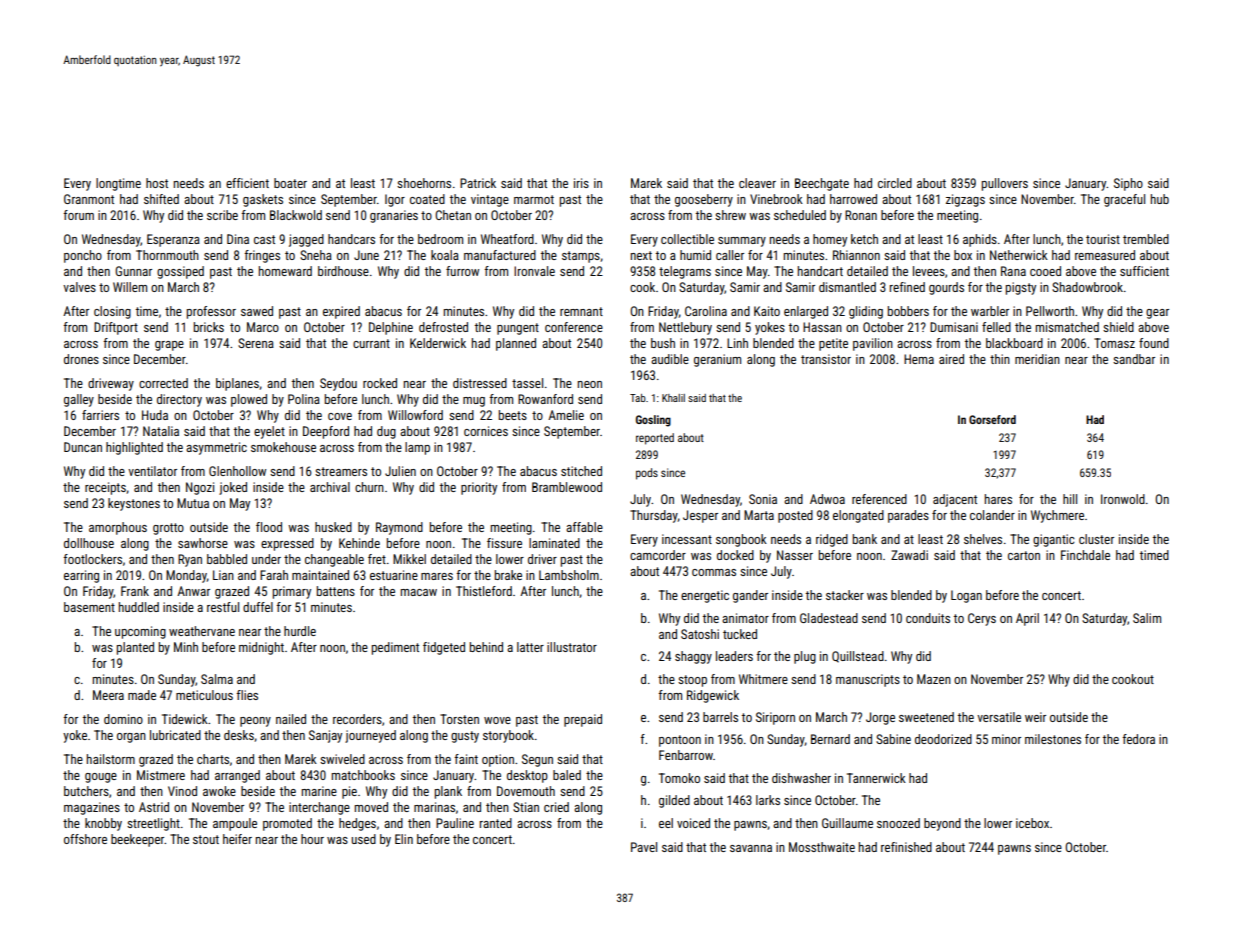 Image resolution: width=1233 pixels, height=952 pixels. Describe the element at coordinates (644, 847) in the page. I see `Pavel` at that location.
